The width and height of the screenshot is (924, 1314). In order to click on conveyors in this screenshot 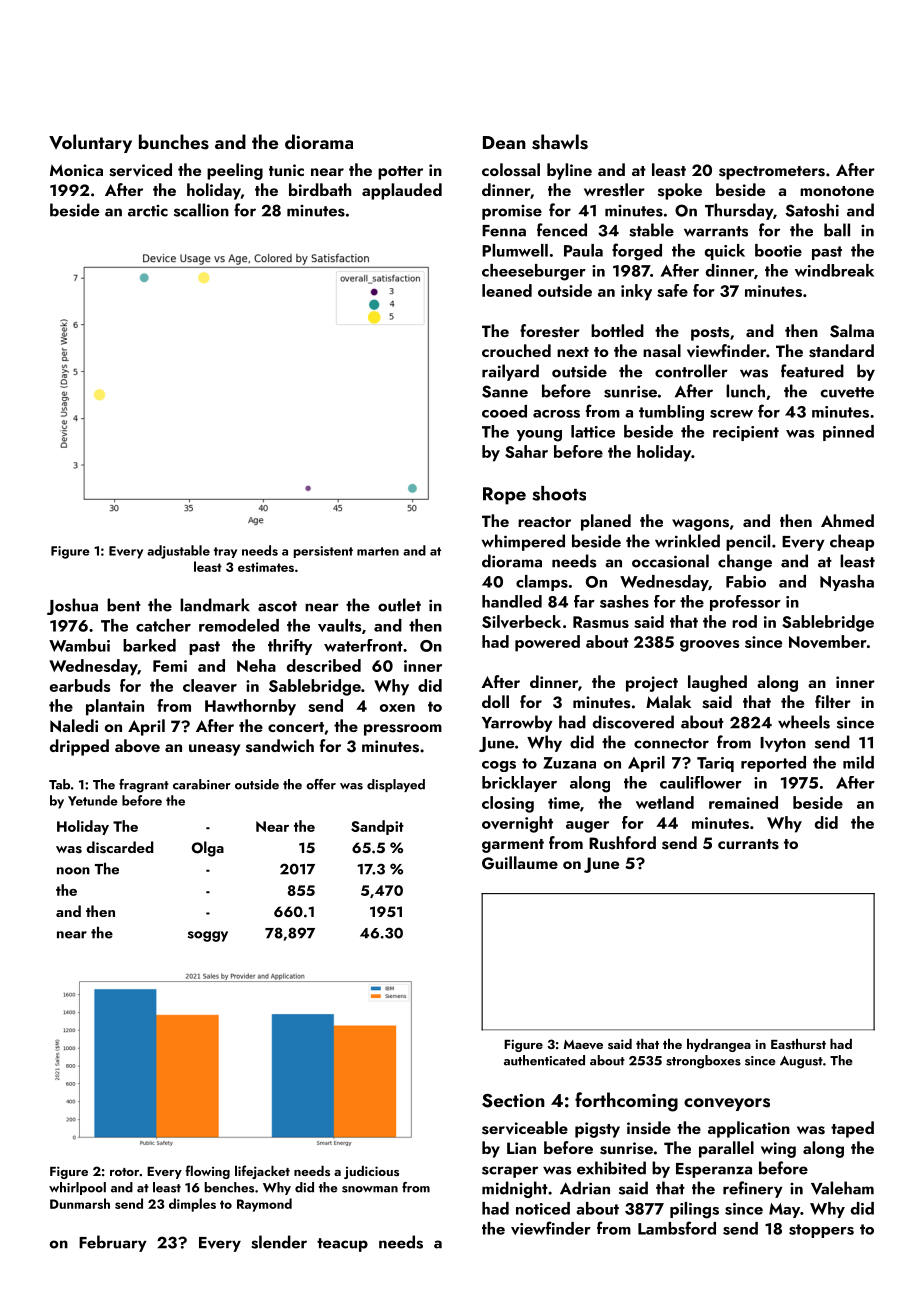, I will do `click(727, 1104)`.
